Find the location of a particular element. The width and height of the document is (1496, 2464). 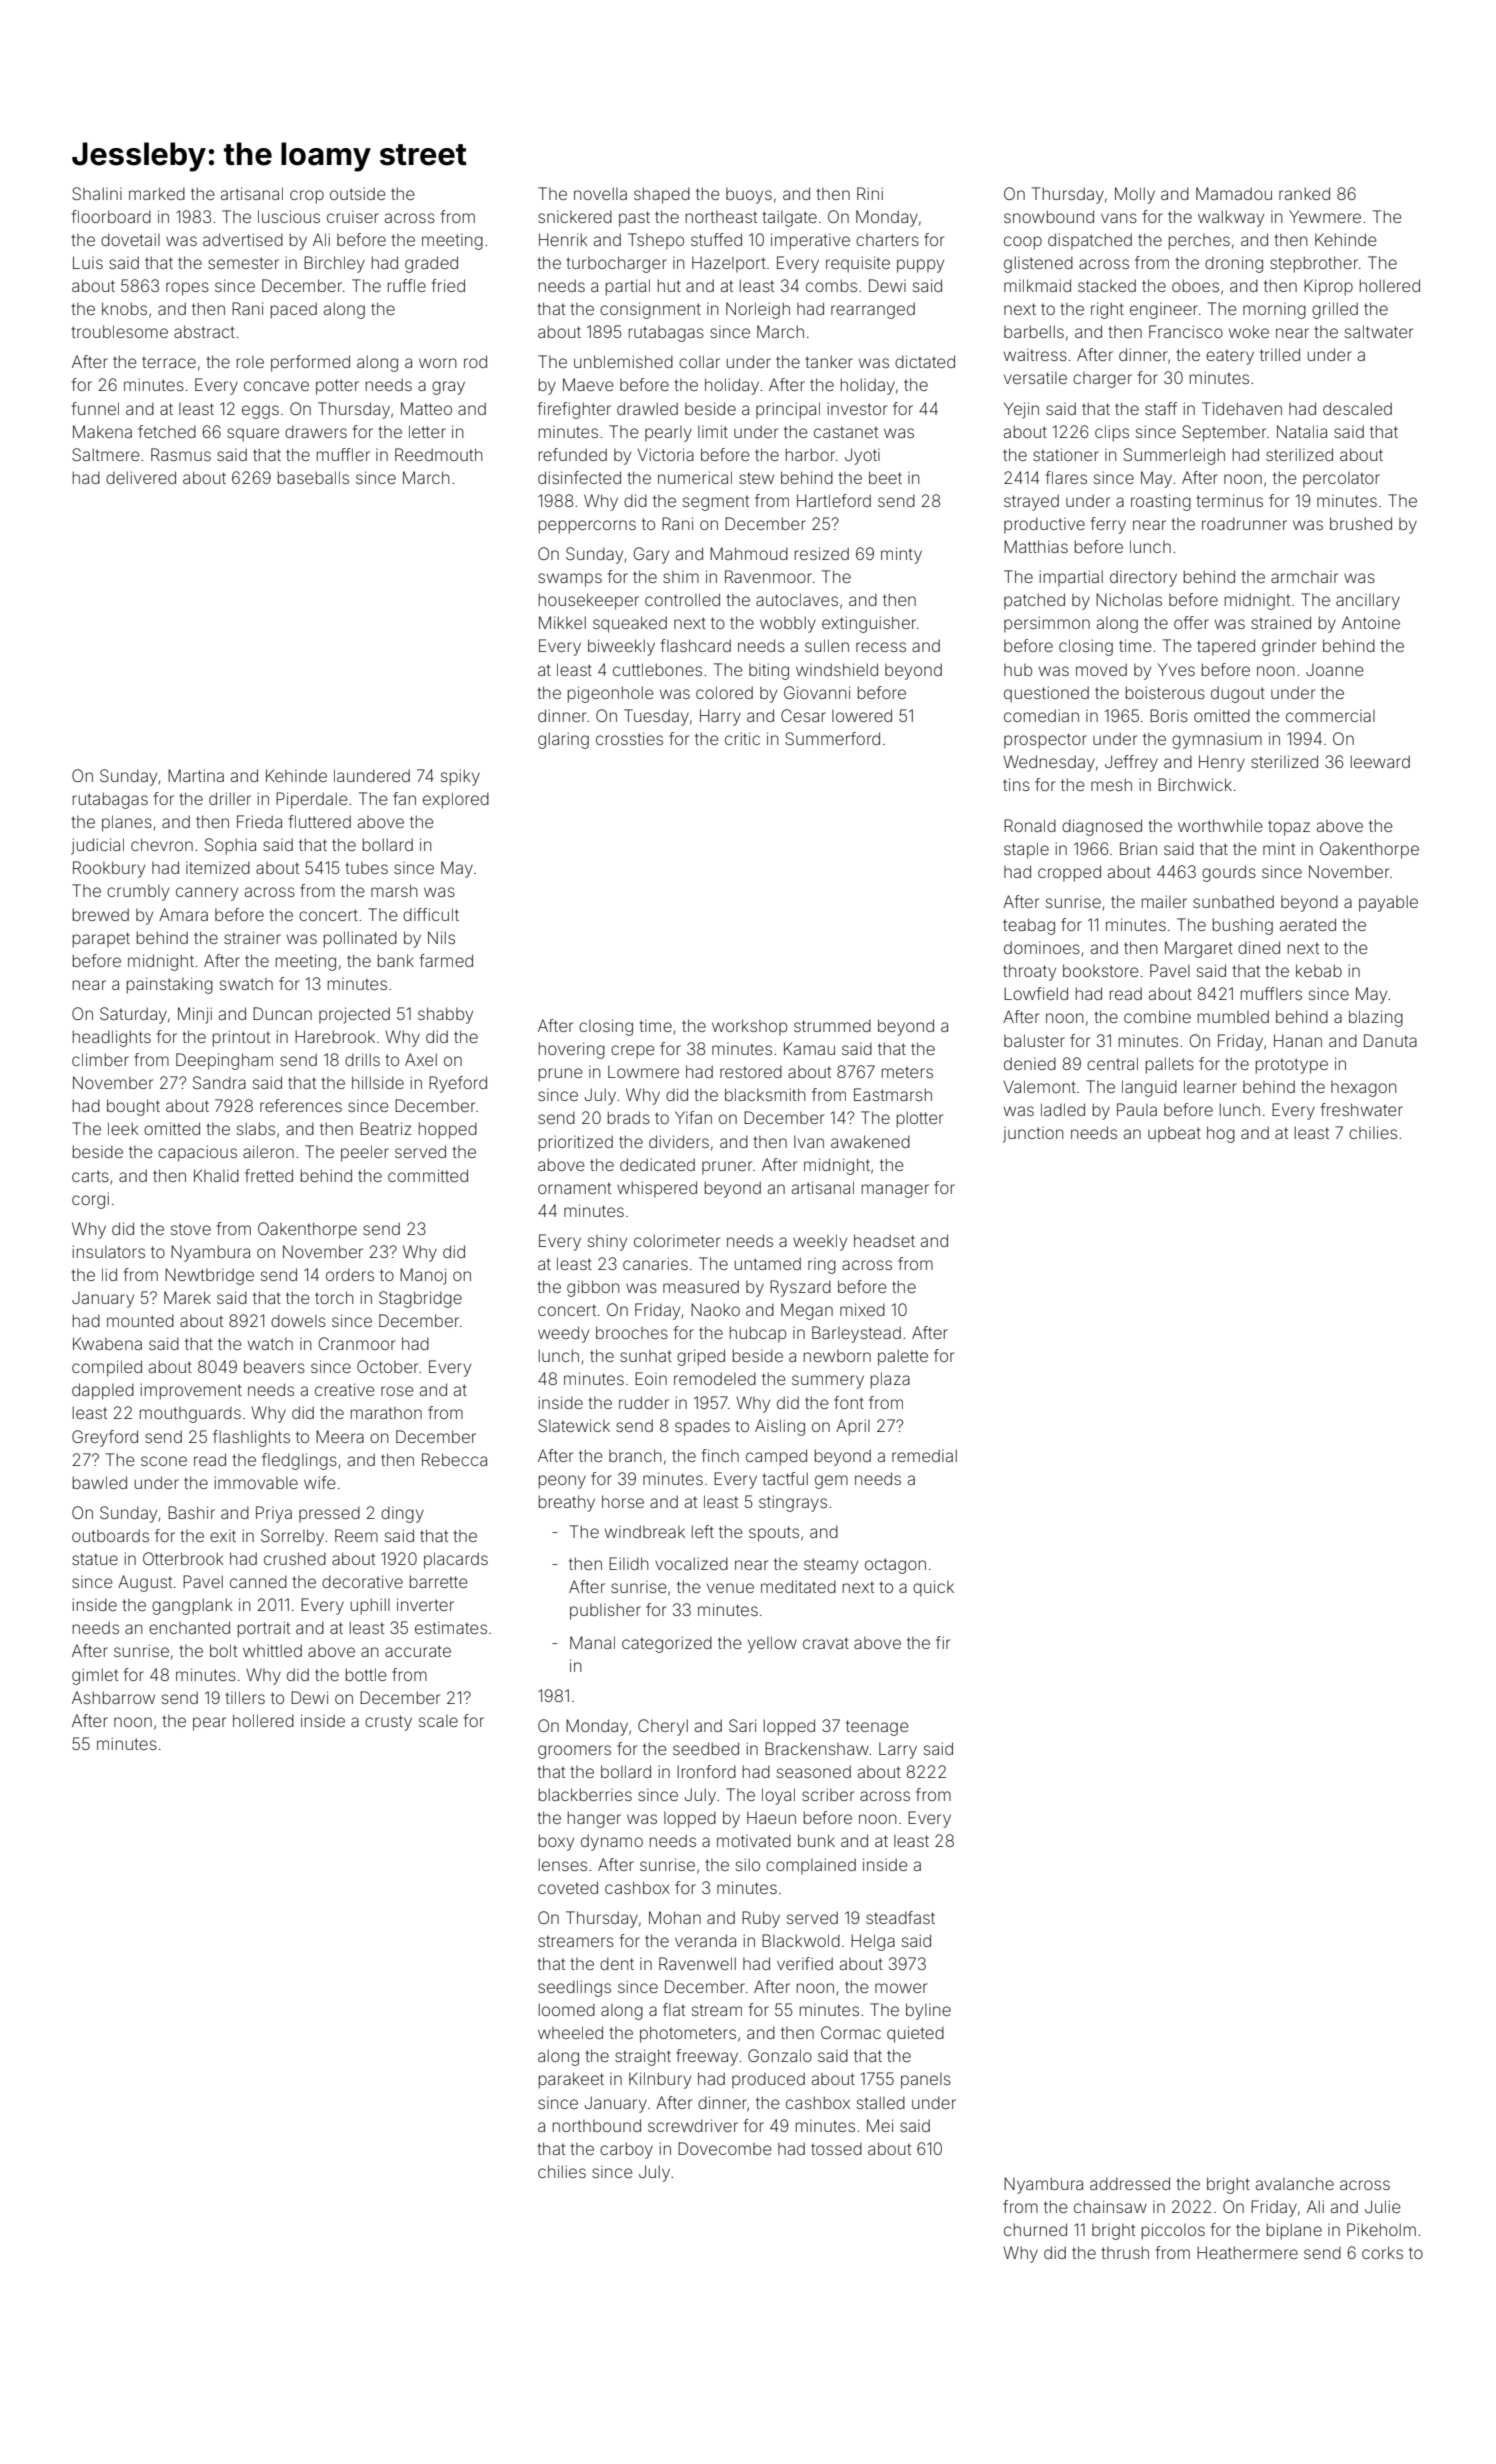

Ashbarrow is located at coordinates (113, 1697).
